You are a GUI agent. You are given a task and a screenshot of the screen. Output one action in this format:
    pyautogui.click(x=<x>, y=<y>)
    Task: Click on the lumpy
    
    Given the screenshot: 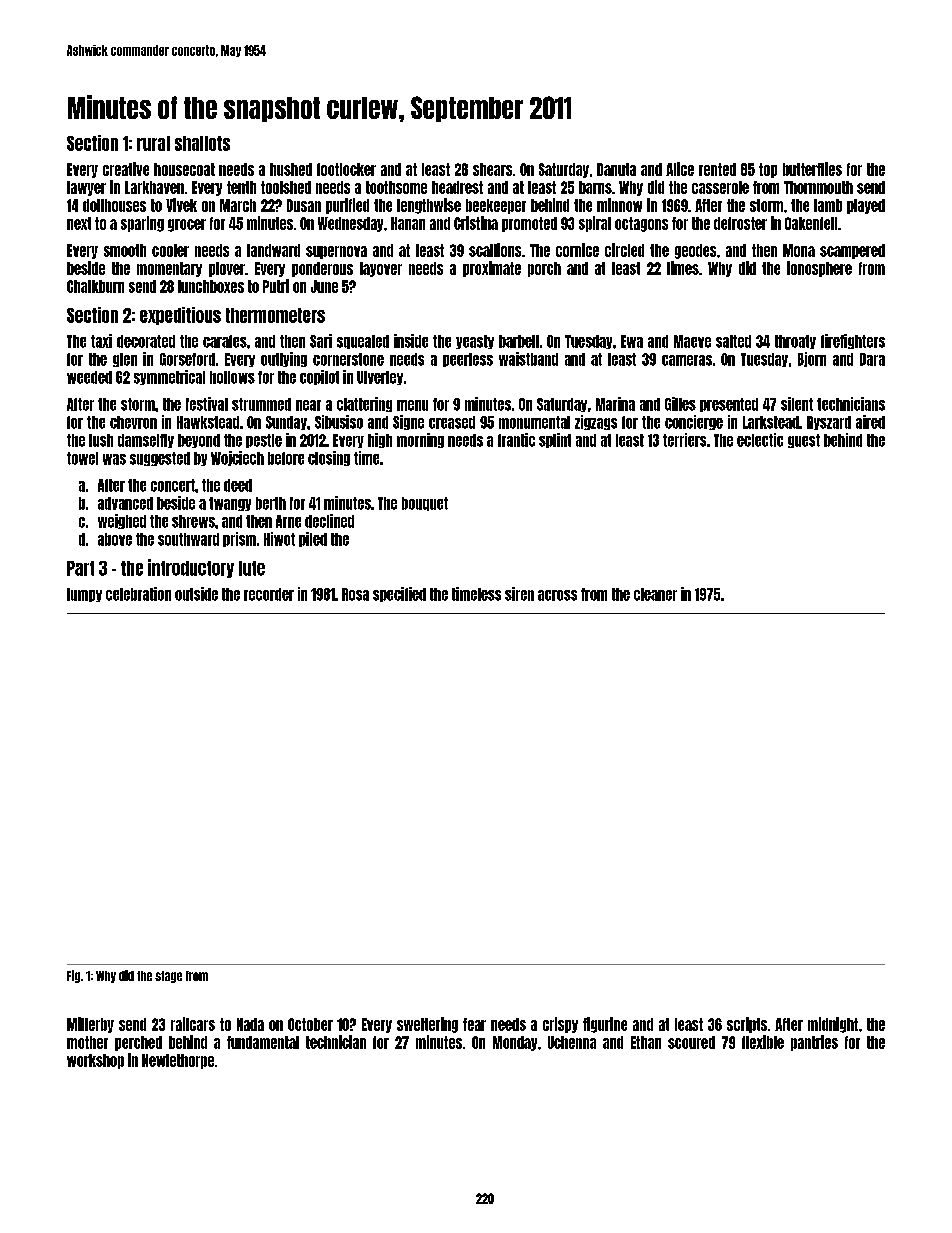 What is the action you would take?
    pyautogui.click(x=84, y=595)
